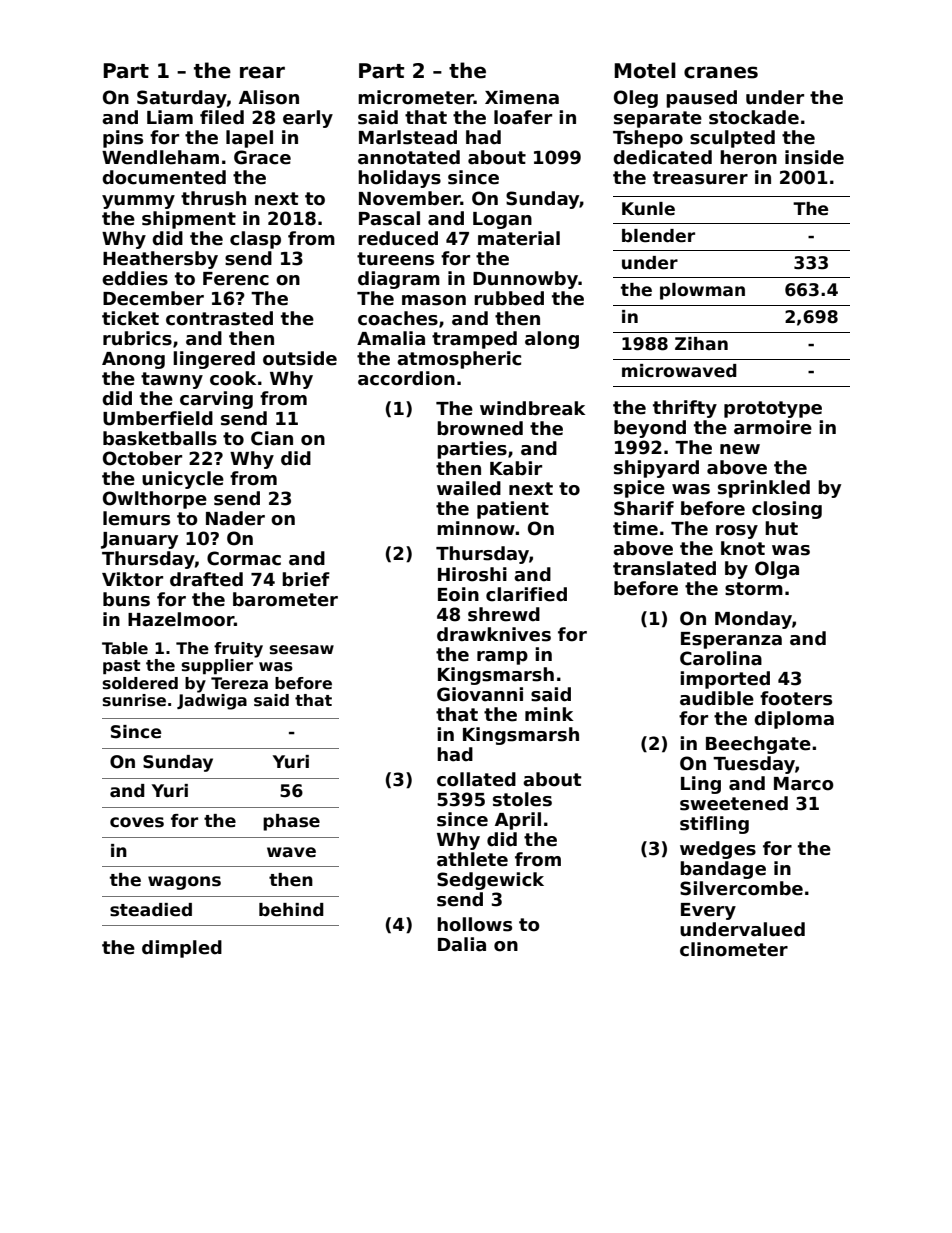 The height and width of the page is (1233, 952). What do you see at coordinates (656, 469) in the page?
I see `shipyard` at bounding box center [656, 469].
